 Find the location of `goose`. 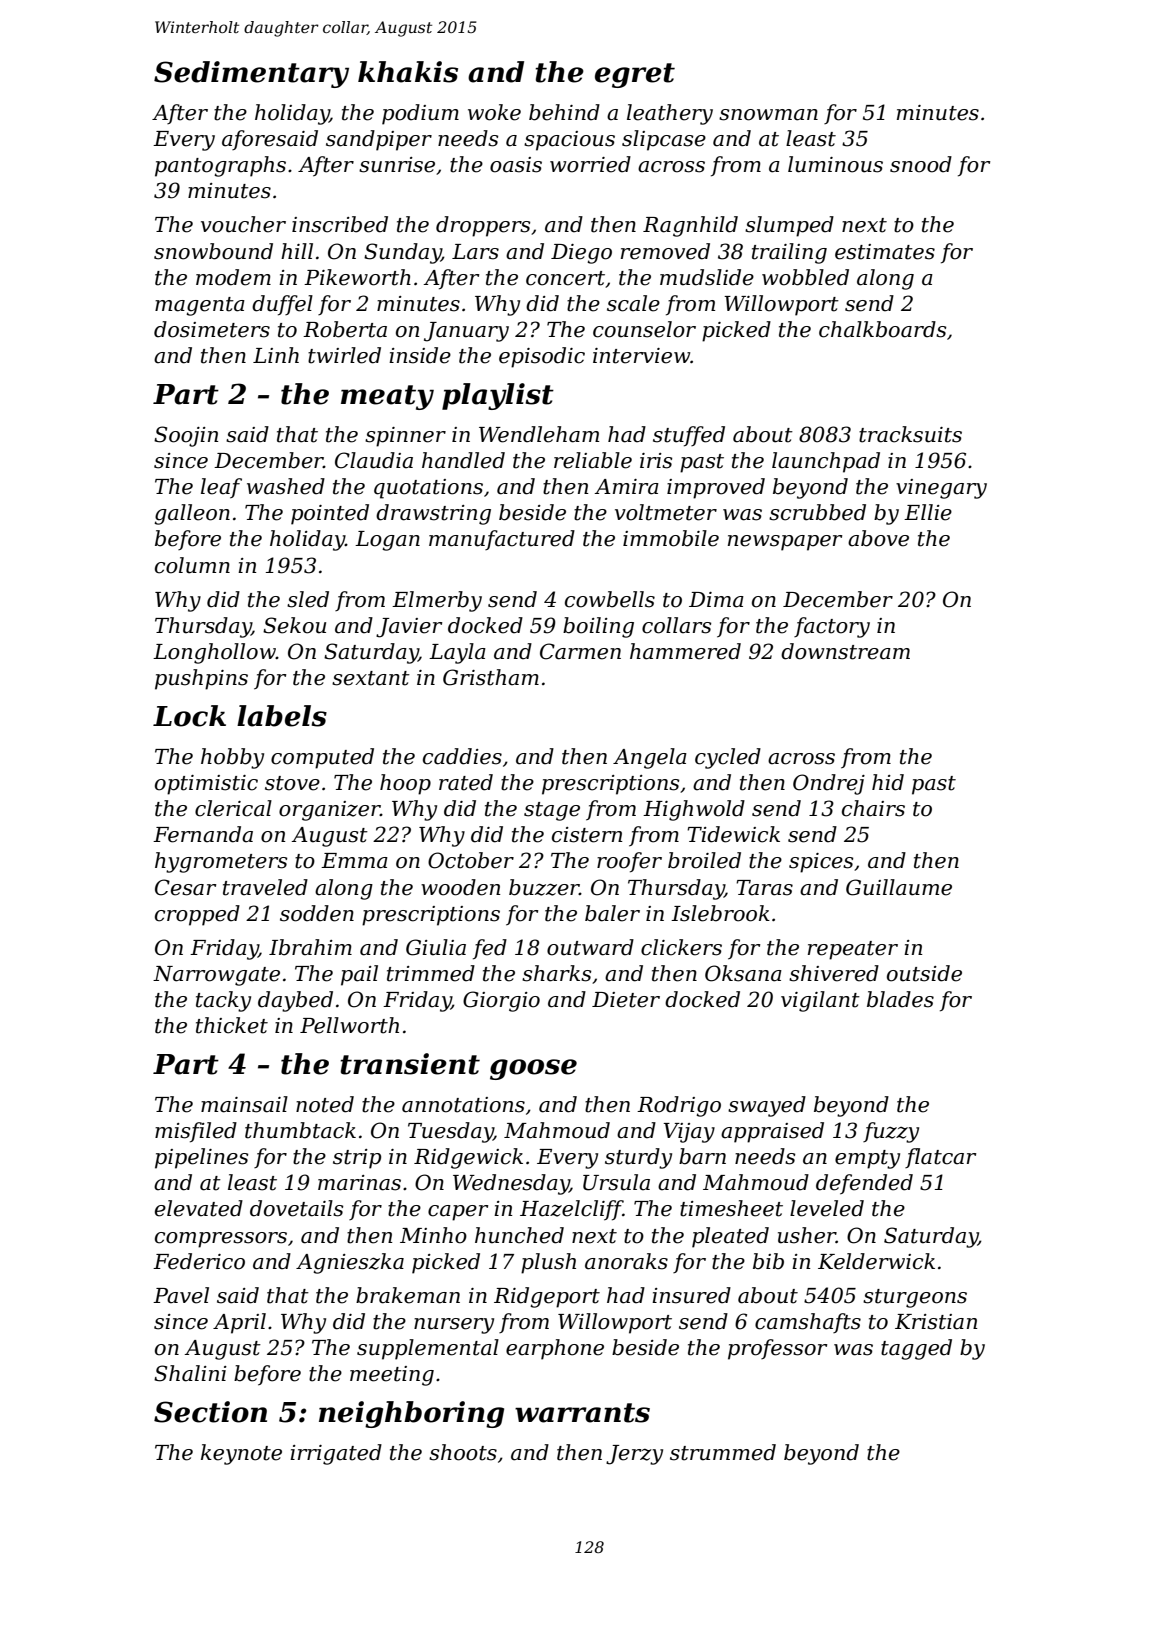

goose is located at coordinates (533, 1069).
